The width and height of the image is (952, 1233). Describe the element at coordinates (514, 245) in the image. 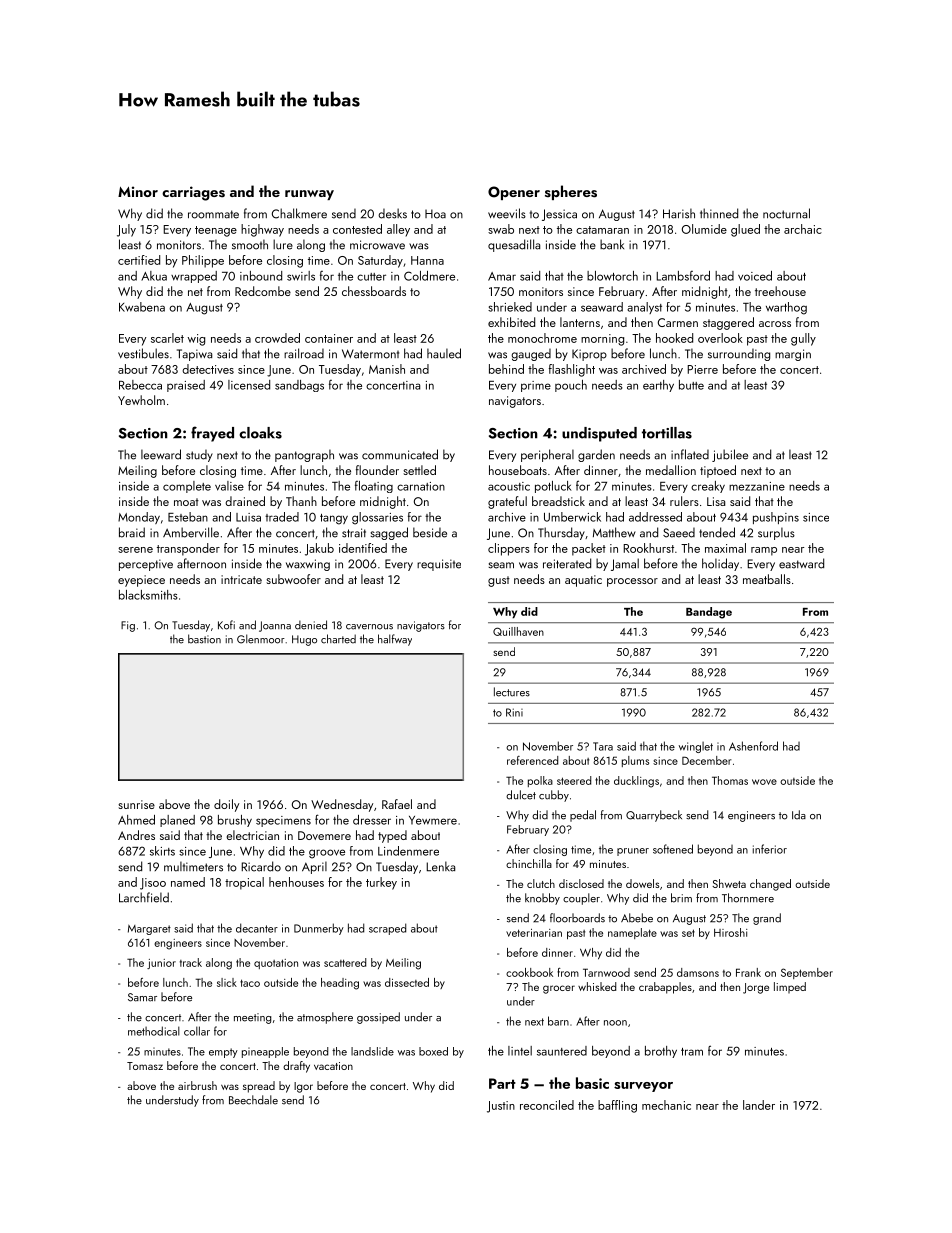

I see `quesadilla` at that location.
